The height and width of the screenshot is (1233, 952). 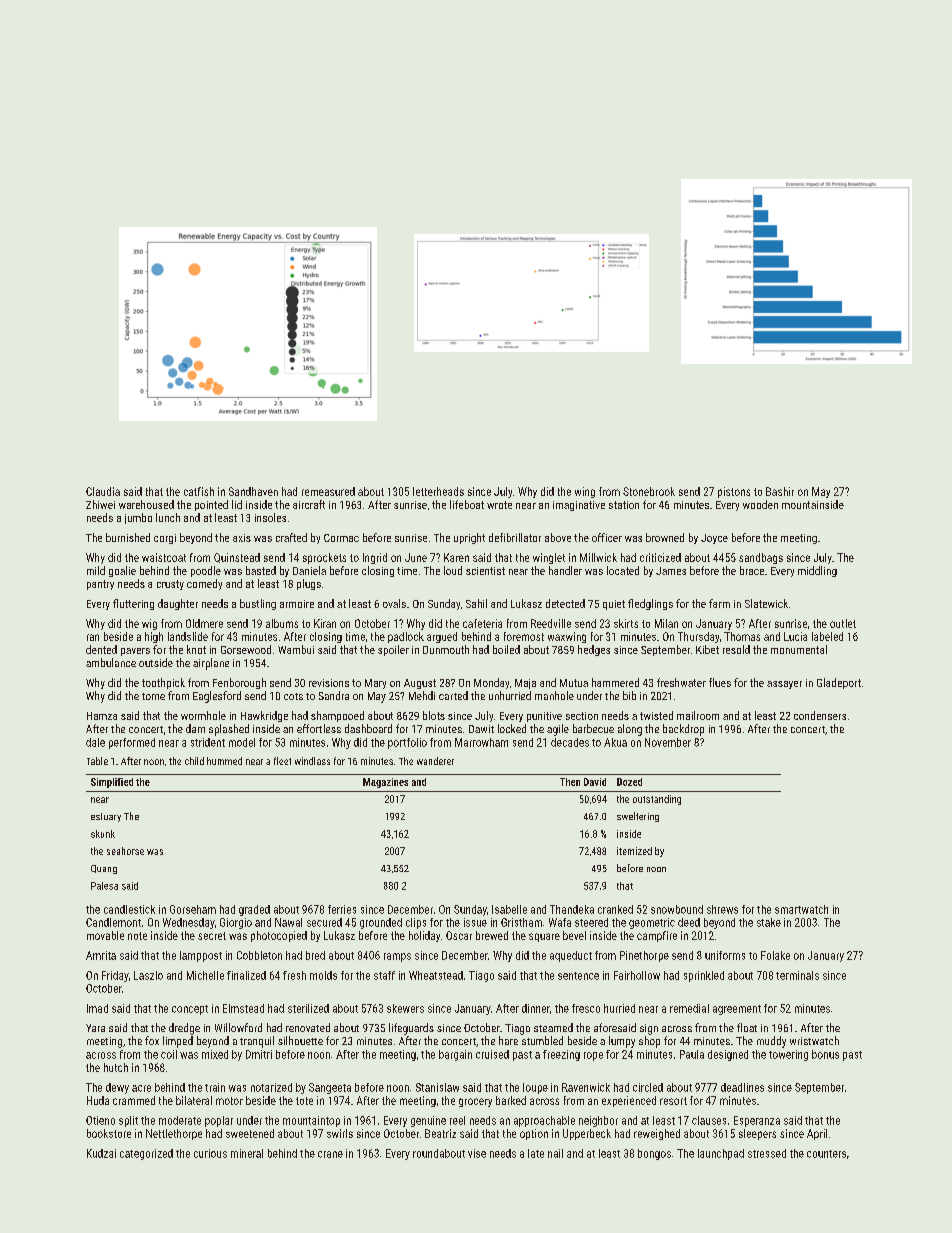 What do you see at coordinates (253, 491) in the screenshot?
I see `Sandhaven` at bounding box center [253, 491].
